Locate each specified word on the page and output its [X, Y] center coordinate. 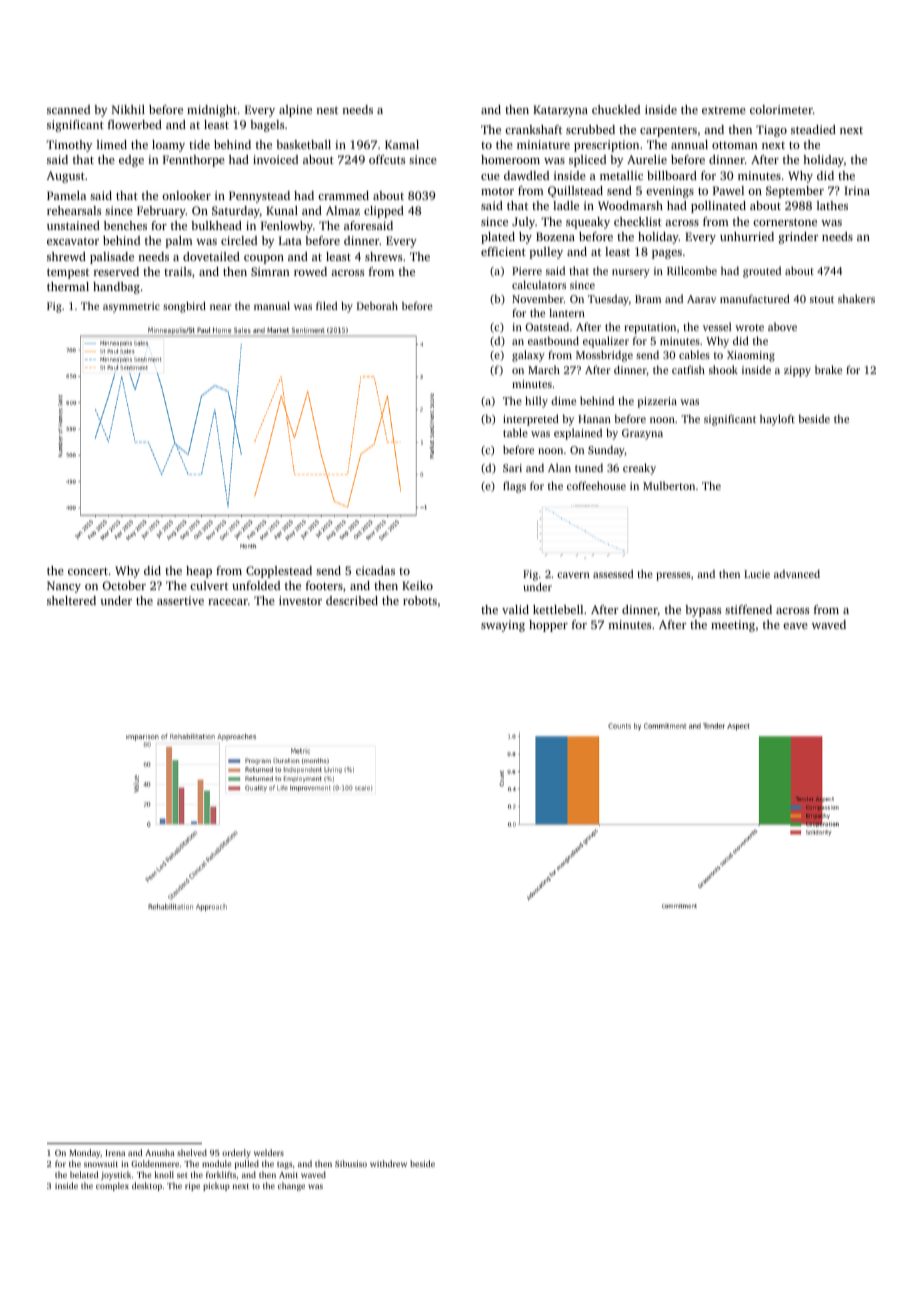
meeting [733, 626]
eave [795, 626]
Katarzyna [560, 111]
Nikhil [128, 109]
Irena [115, 1153]
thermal [68, 286]
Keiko [417, 585]
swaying [503, 626]
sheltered [71, 600]
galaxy [528, 356]
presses [673, 576]
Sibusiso [351, 1163]
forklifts [221, 1174]
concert [88, 571]
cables [694, 354]
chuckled [616, 109]
